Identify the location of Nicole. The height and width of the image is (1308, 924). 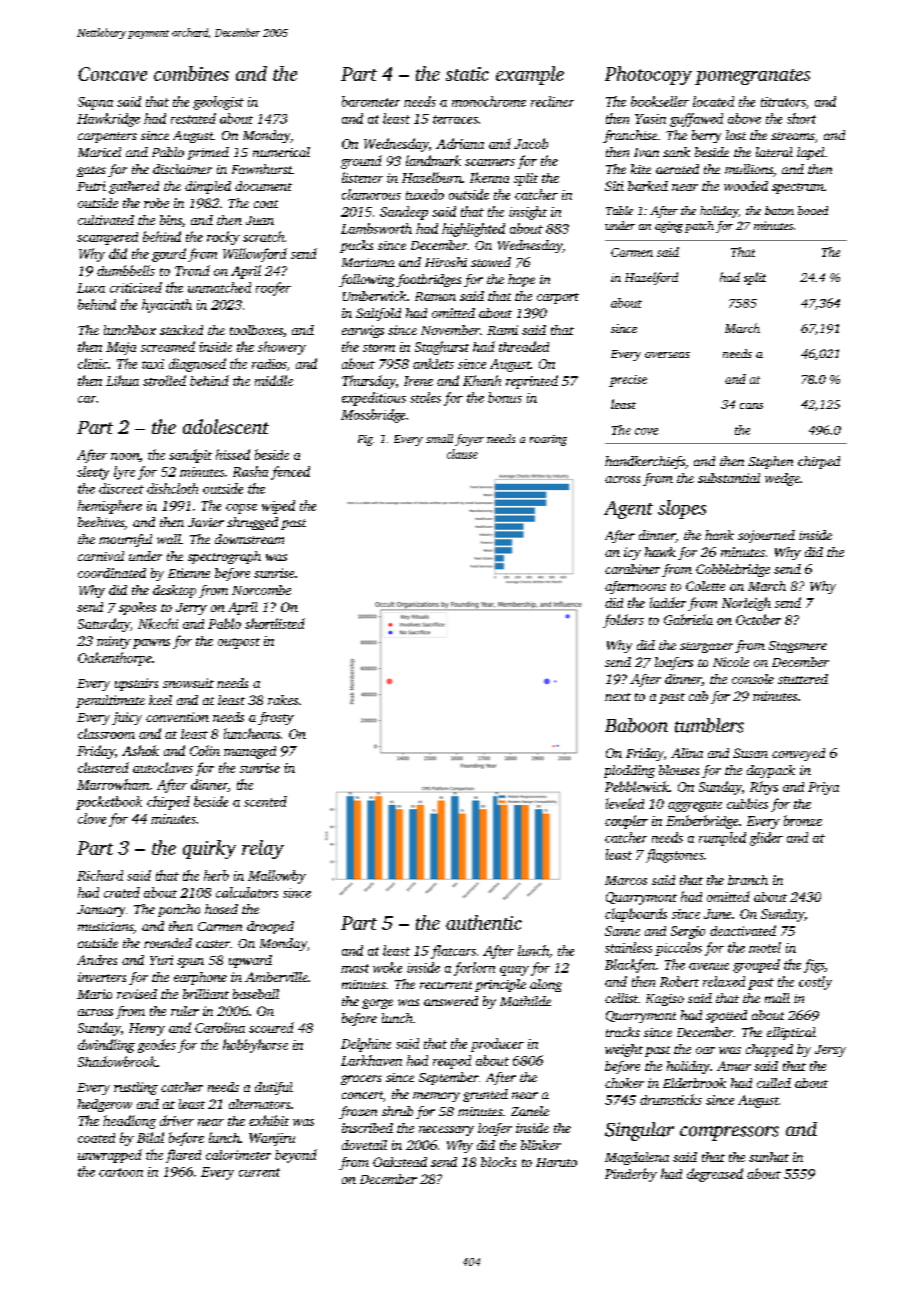
(731, 662).
